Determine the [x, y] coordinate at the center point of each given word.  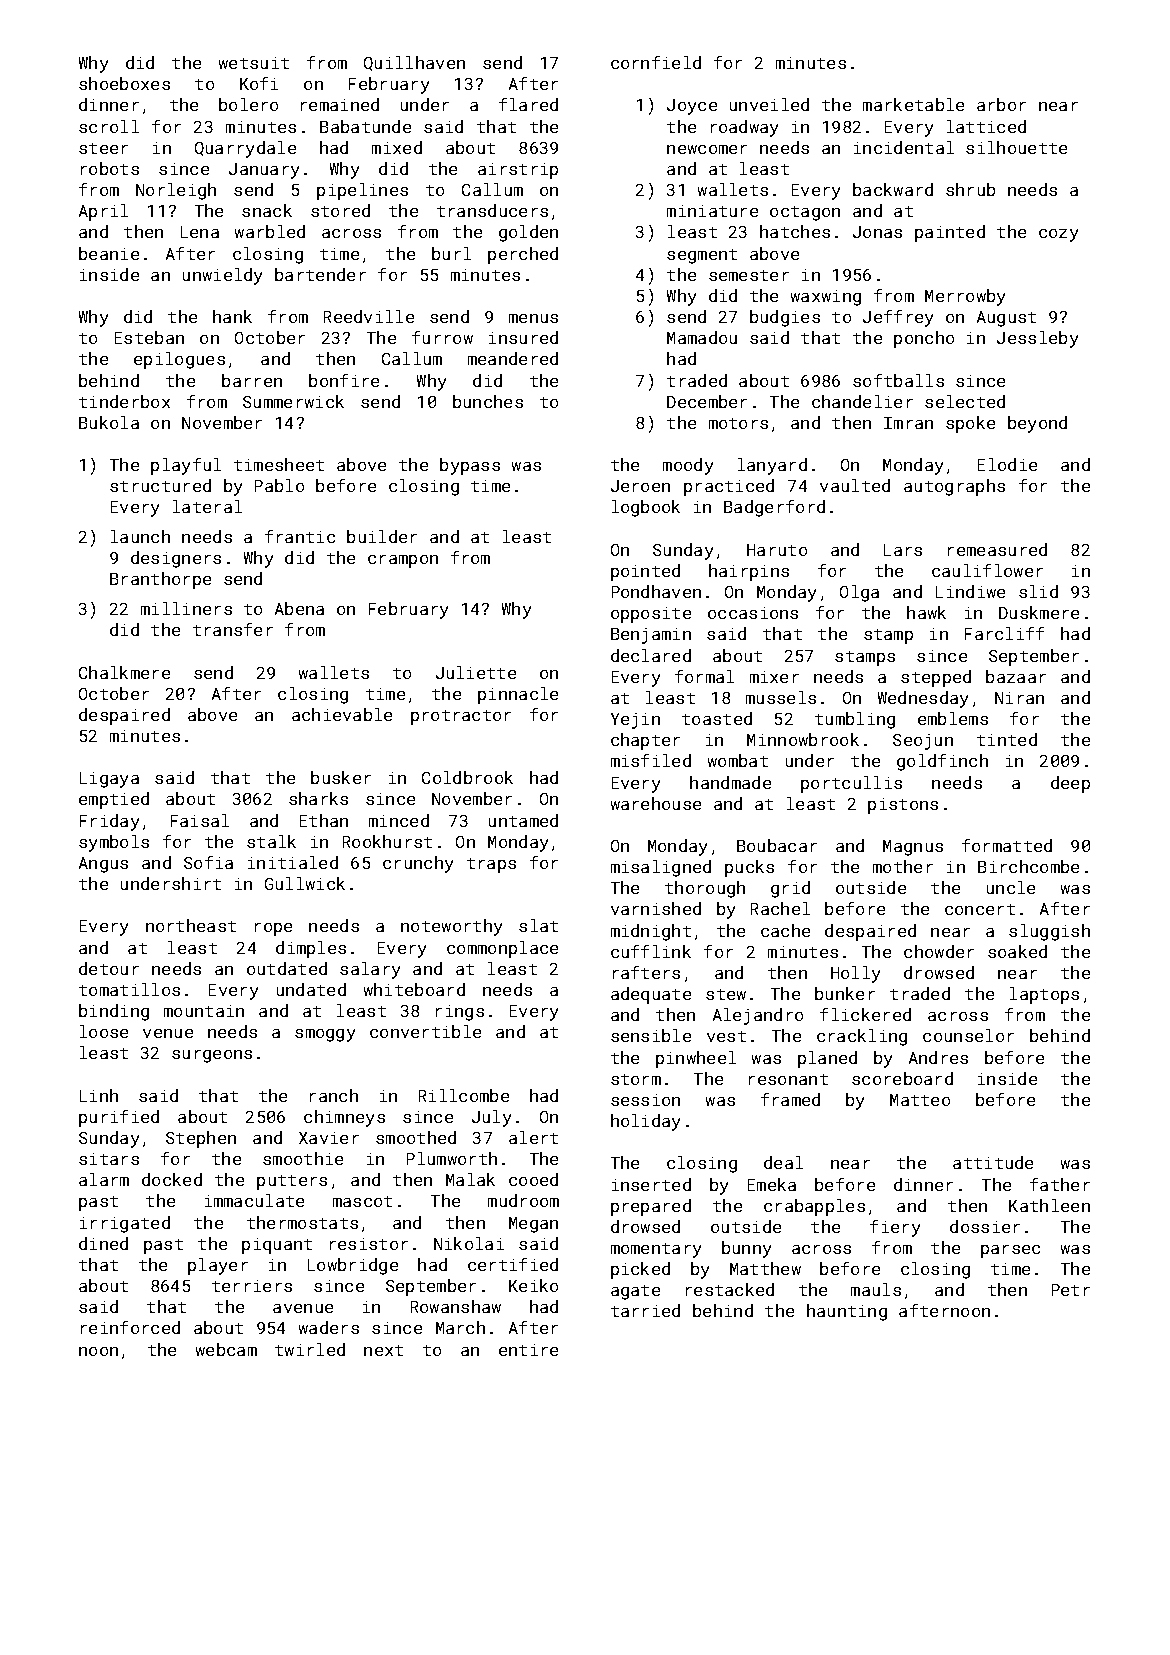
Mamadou [702, 337]
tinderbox [124, 401]
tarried [645, 1310]
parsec [1010, 1251]
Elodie [1007, 464]
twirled [310, 1349]
